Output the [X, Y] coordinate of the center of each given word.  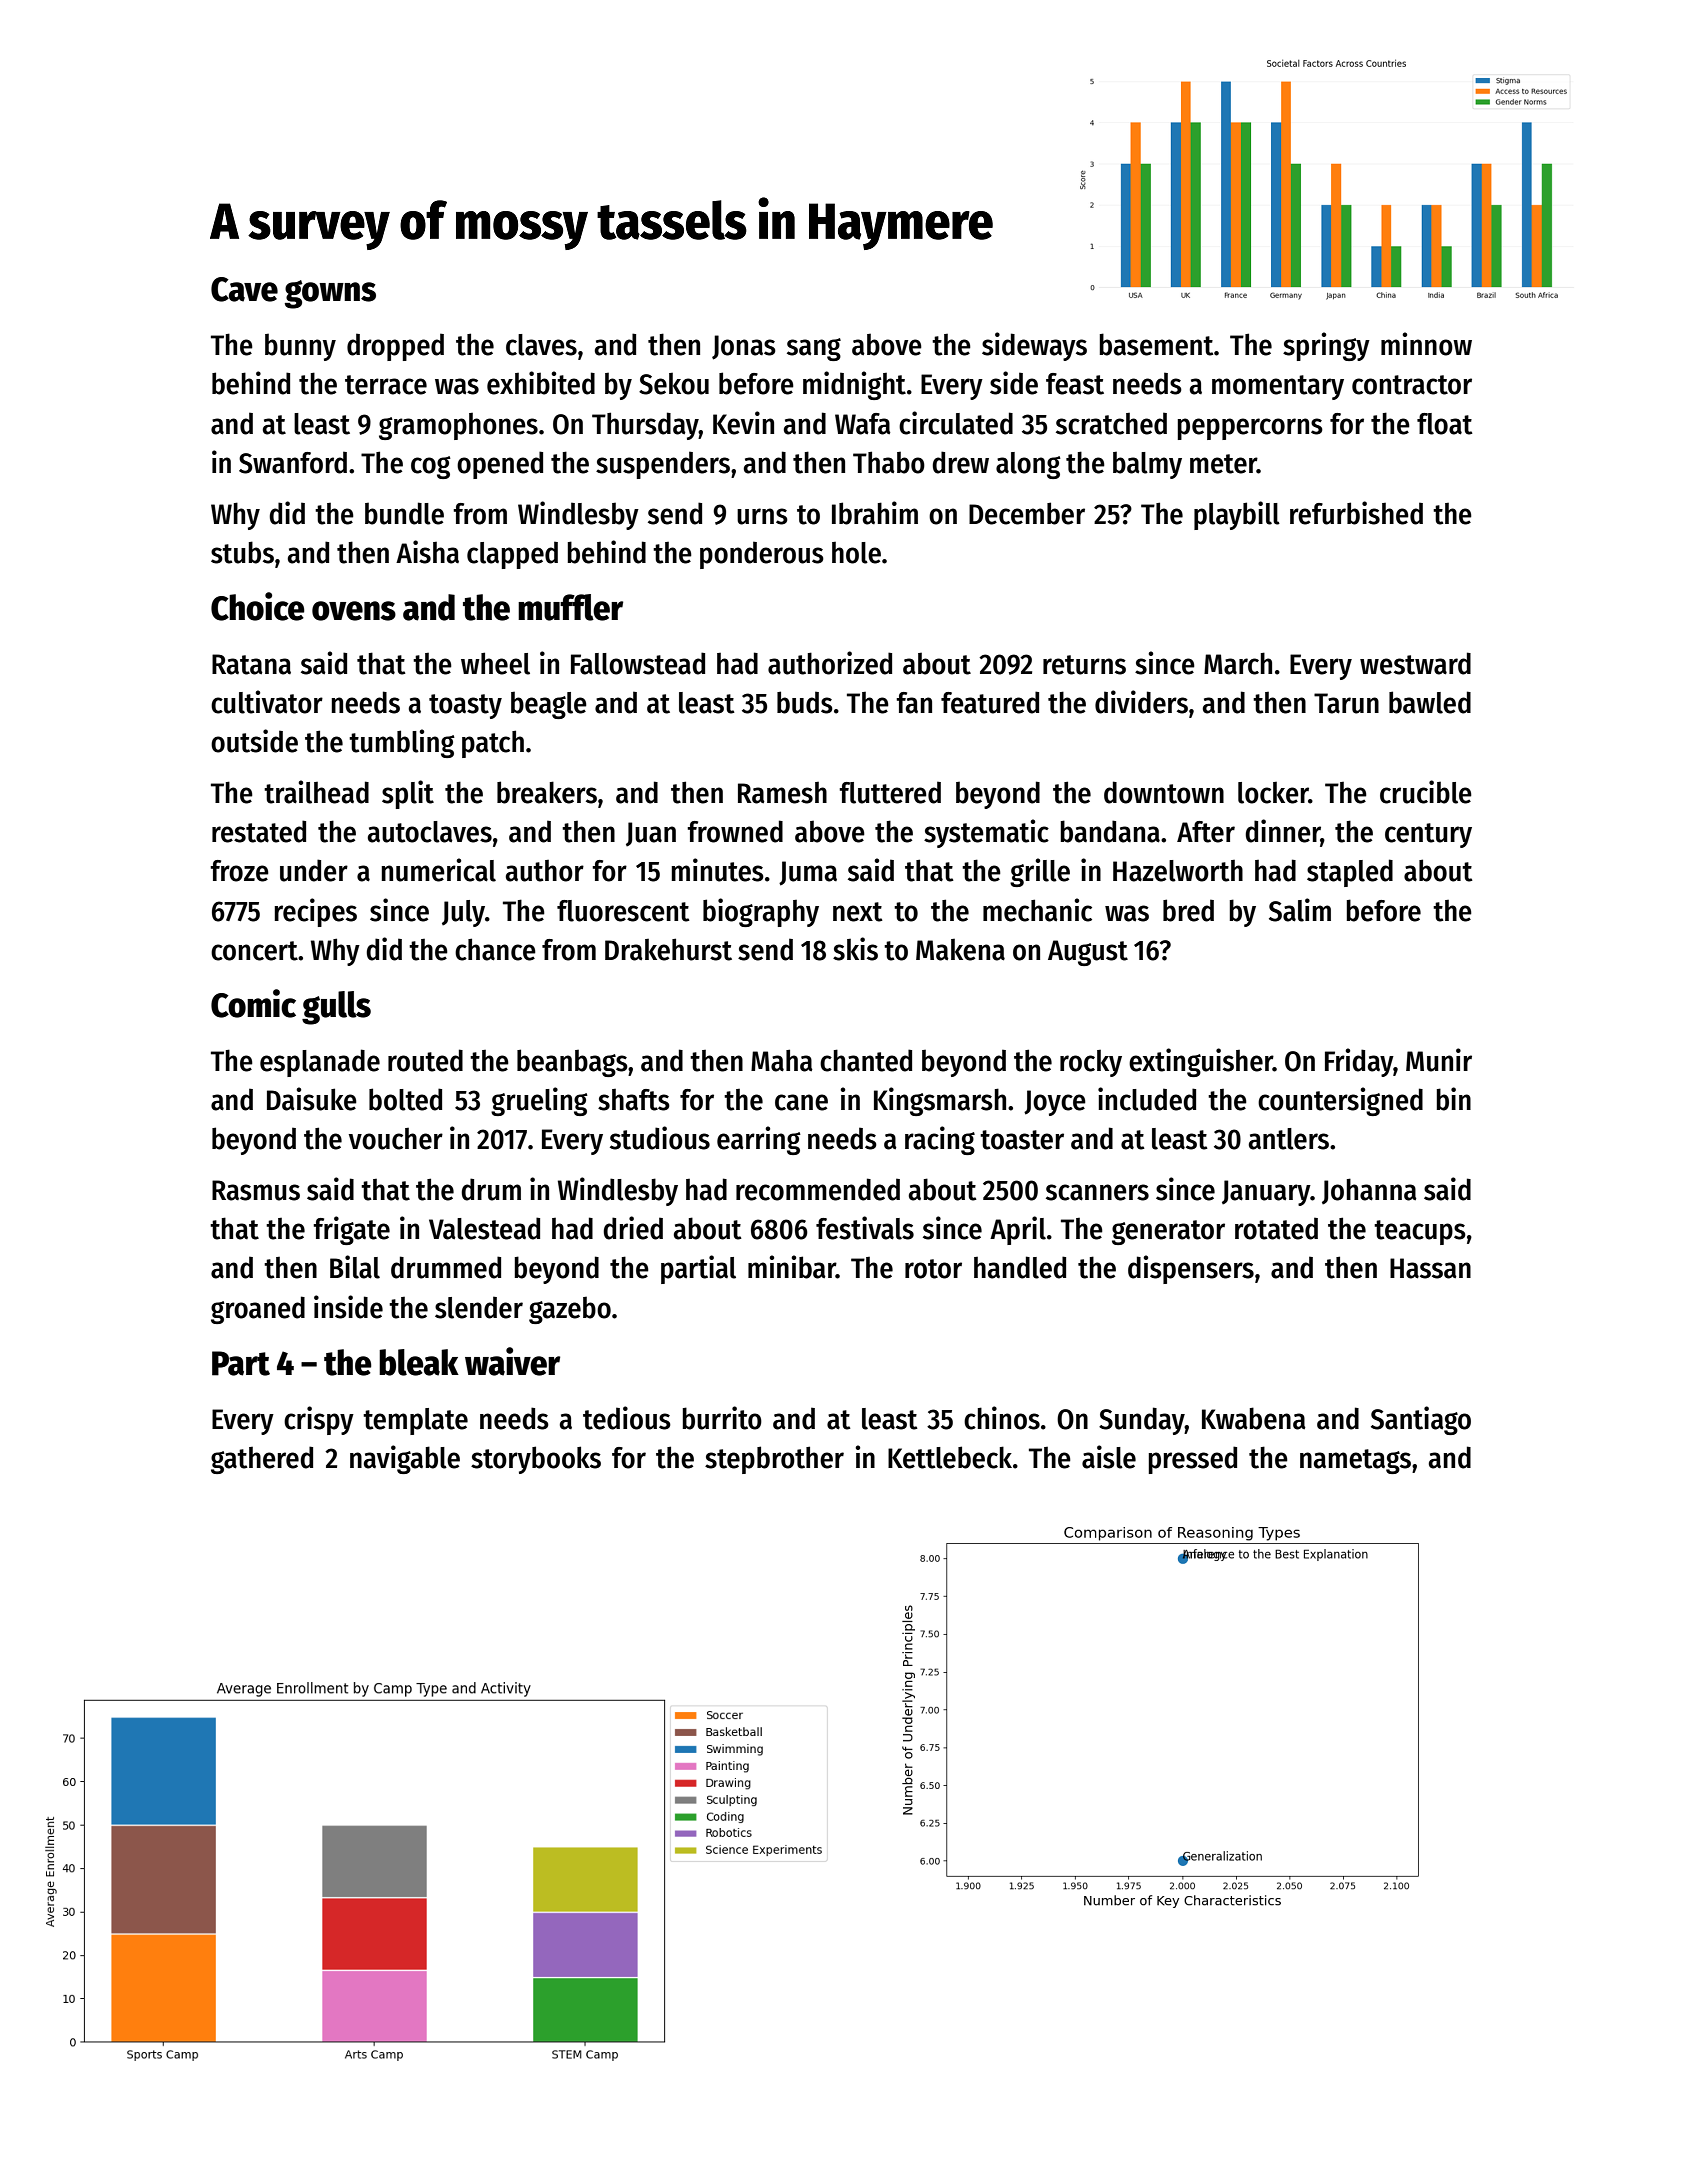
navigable [405, 1459]
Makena [960, 950]
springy [1326, 346]
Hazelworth [1178, 871]
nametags [1355, 1461]
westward [1415, 663]
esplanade [320, 1063]
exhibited [541, 383]
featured [990, 702]
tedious [627, 1418]
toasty [465, 706]
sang [814, 349]
